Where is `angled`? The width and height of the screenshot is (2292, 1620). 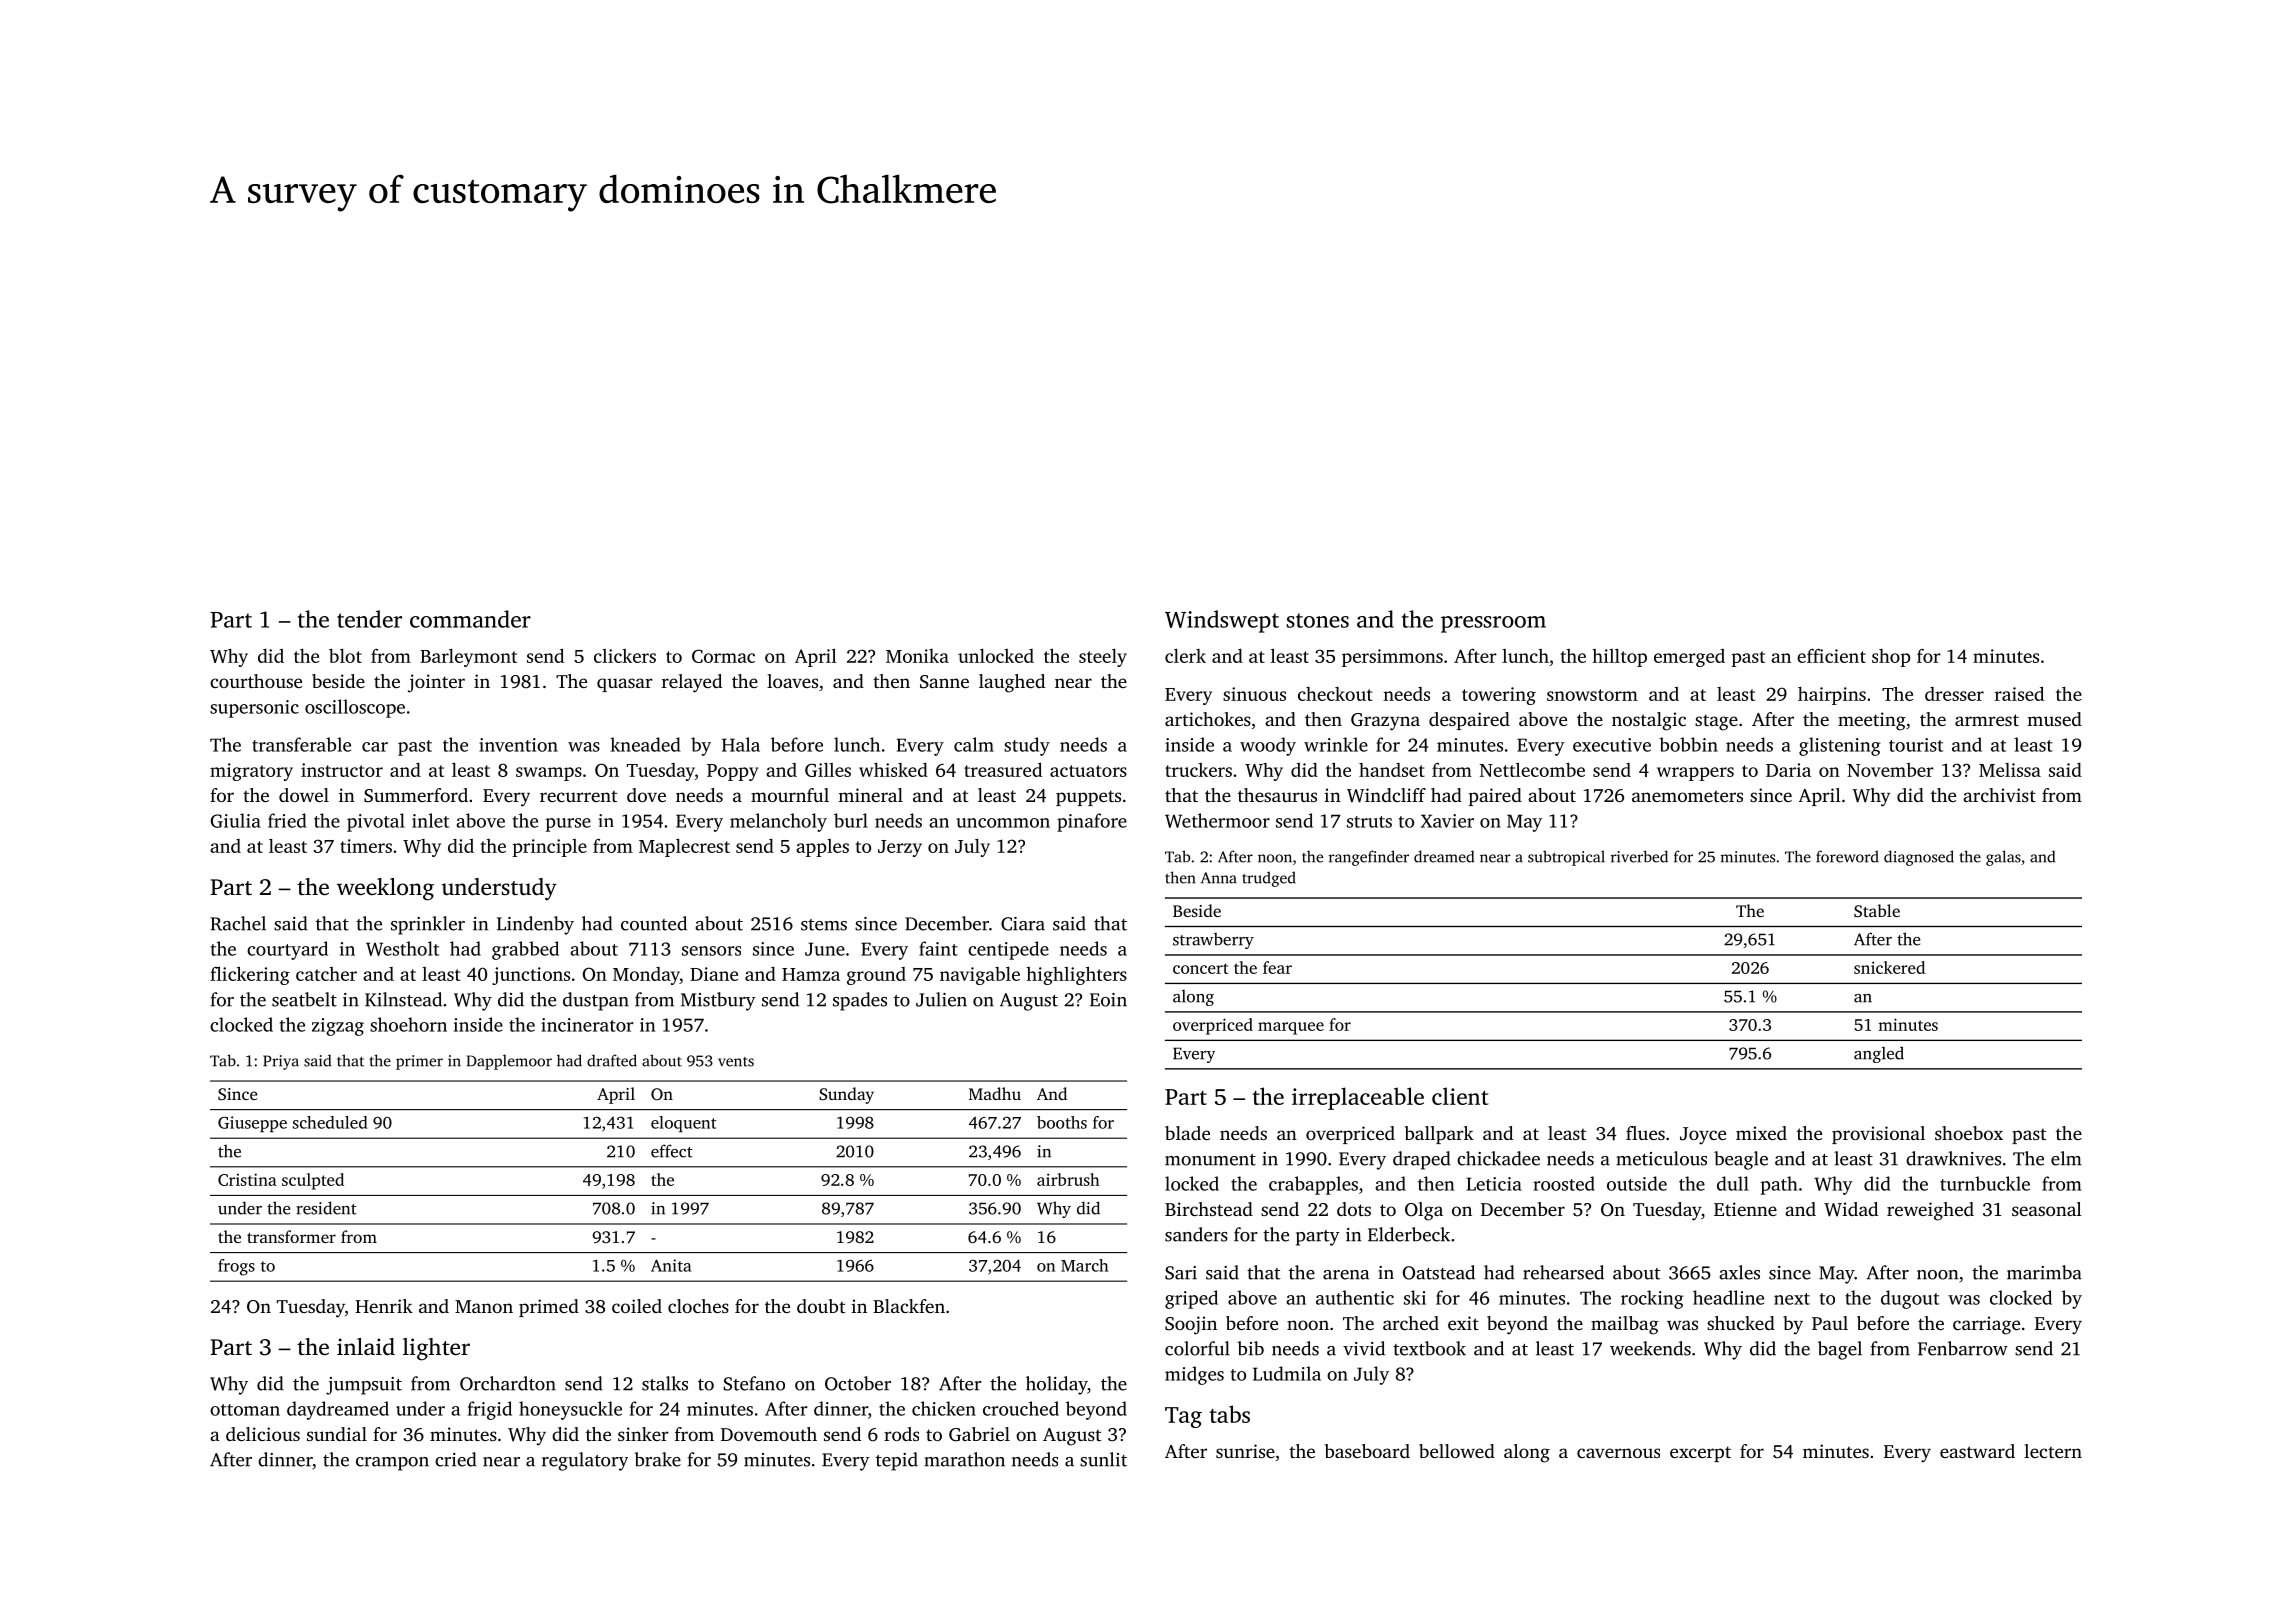 angled is located at coordinates (1879, 1054).
